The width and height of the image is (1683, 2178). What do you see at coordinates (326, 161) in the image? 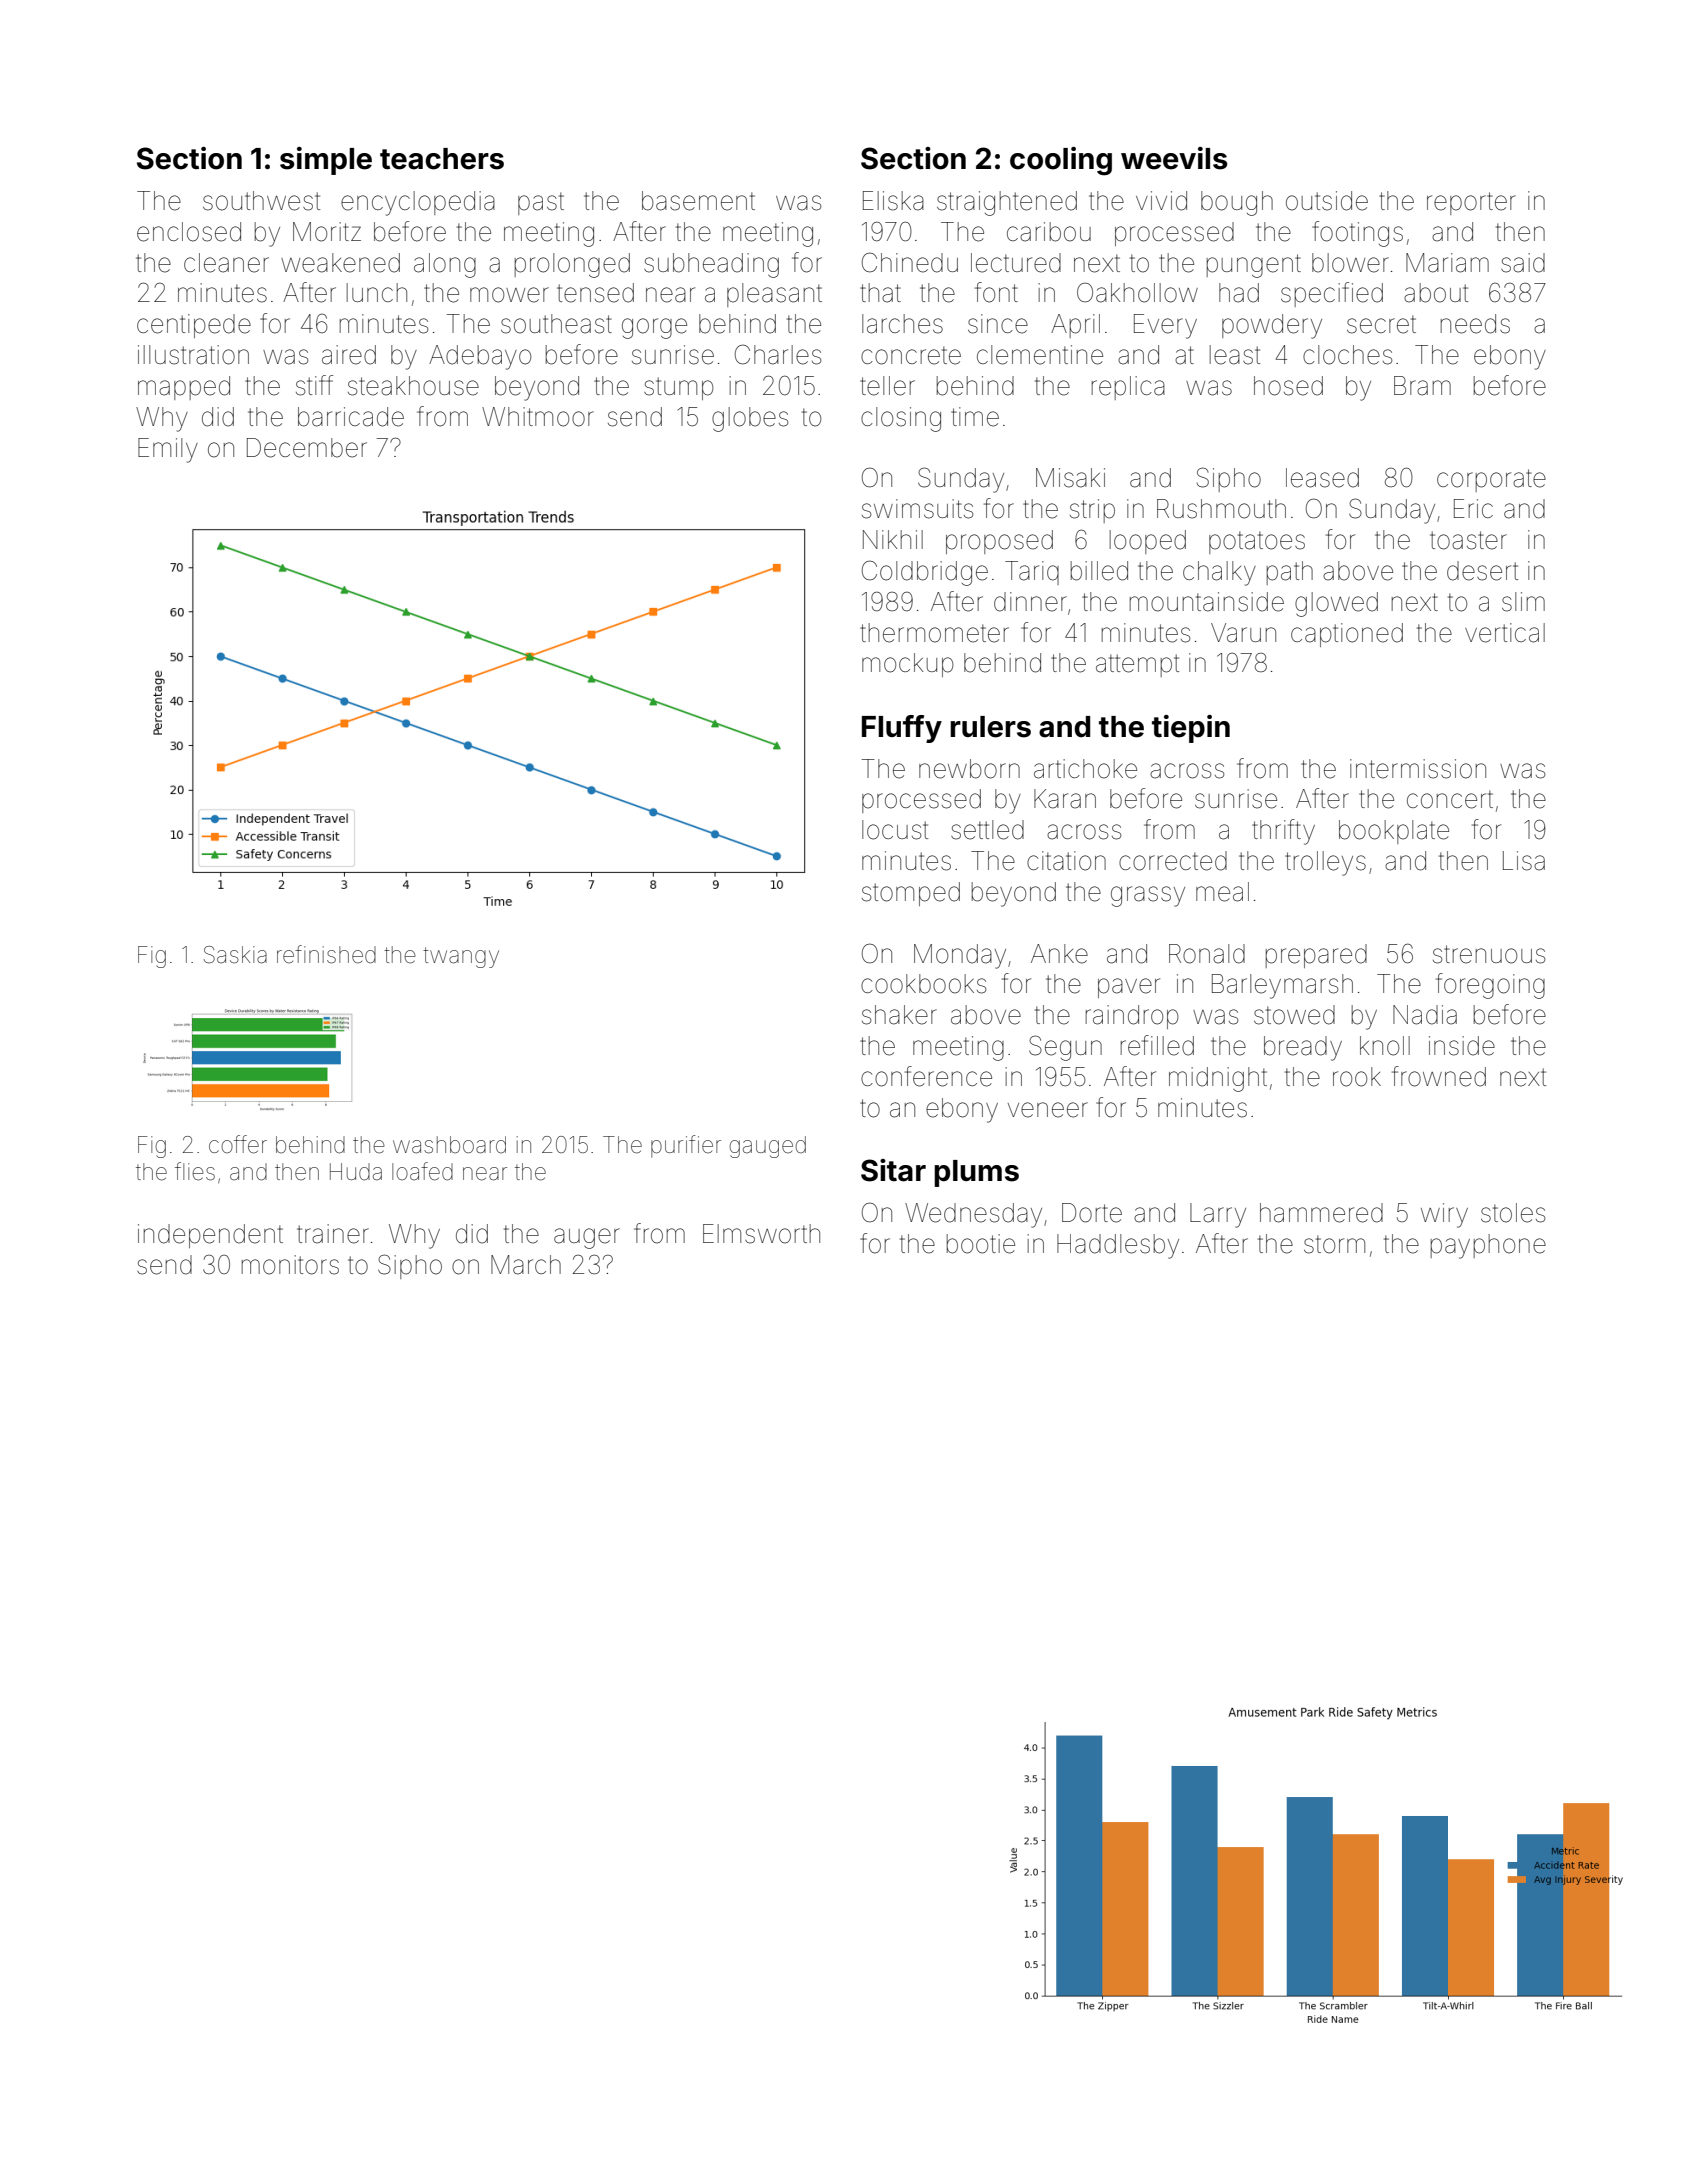
I see `simple` at bounding box center [326, 161].
